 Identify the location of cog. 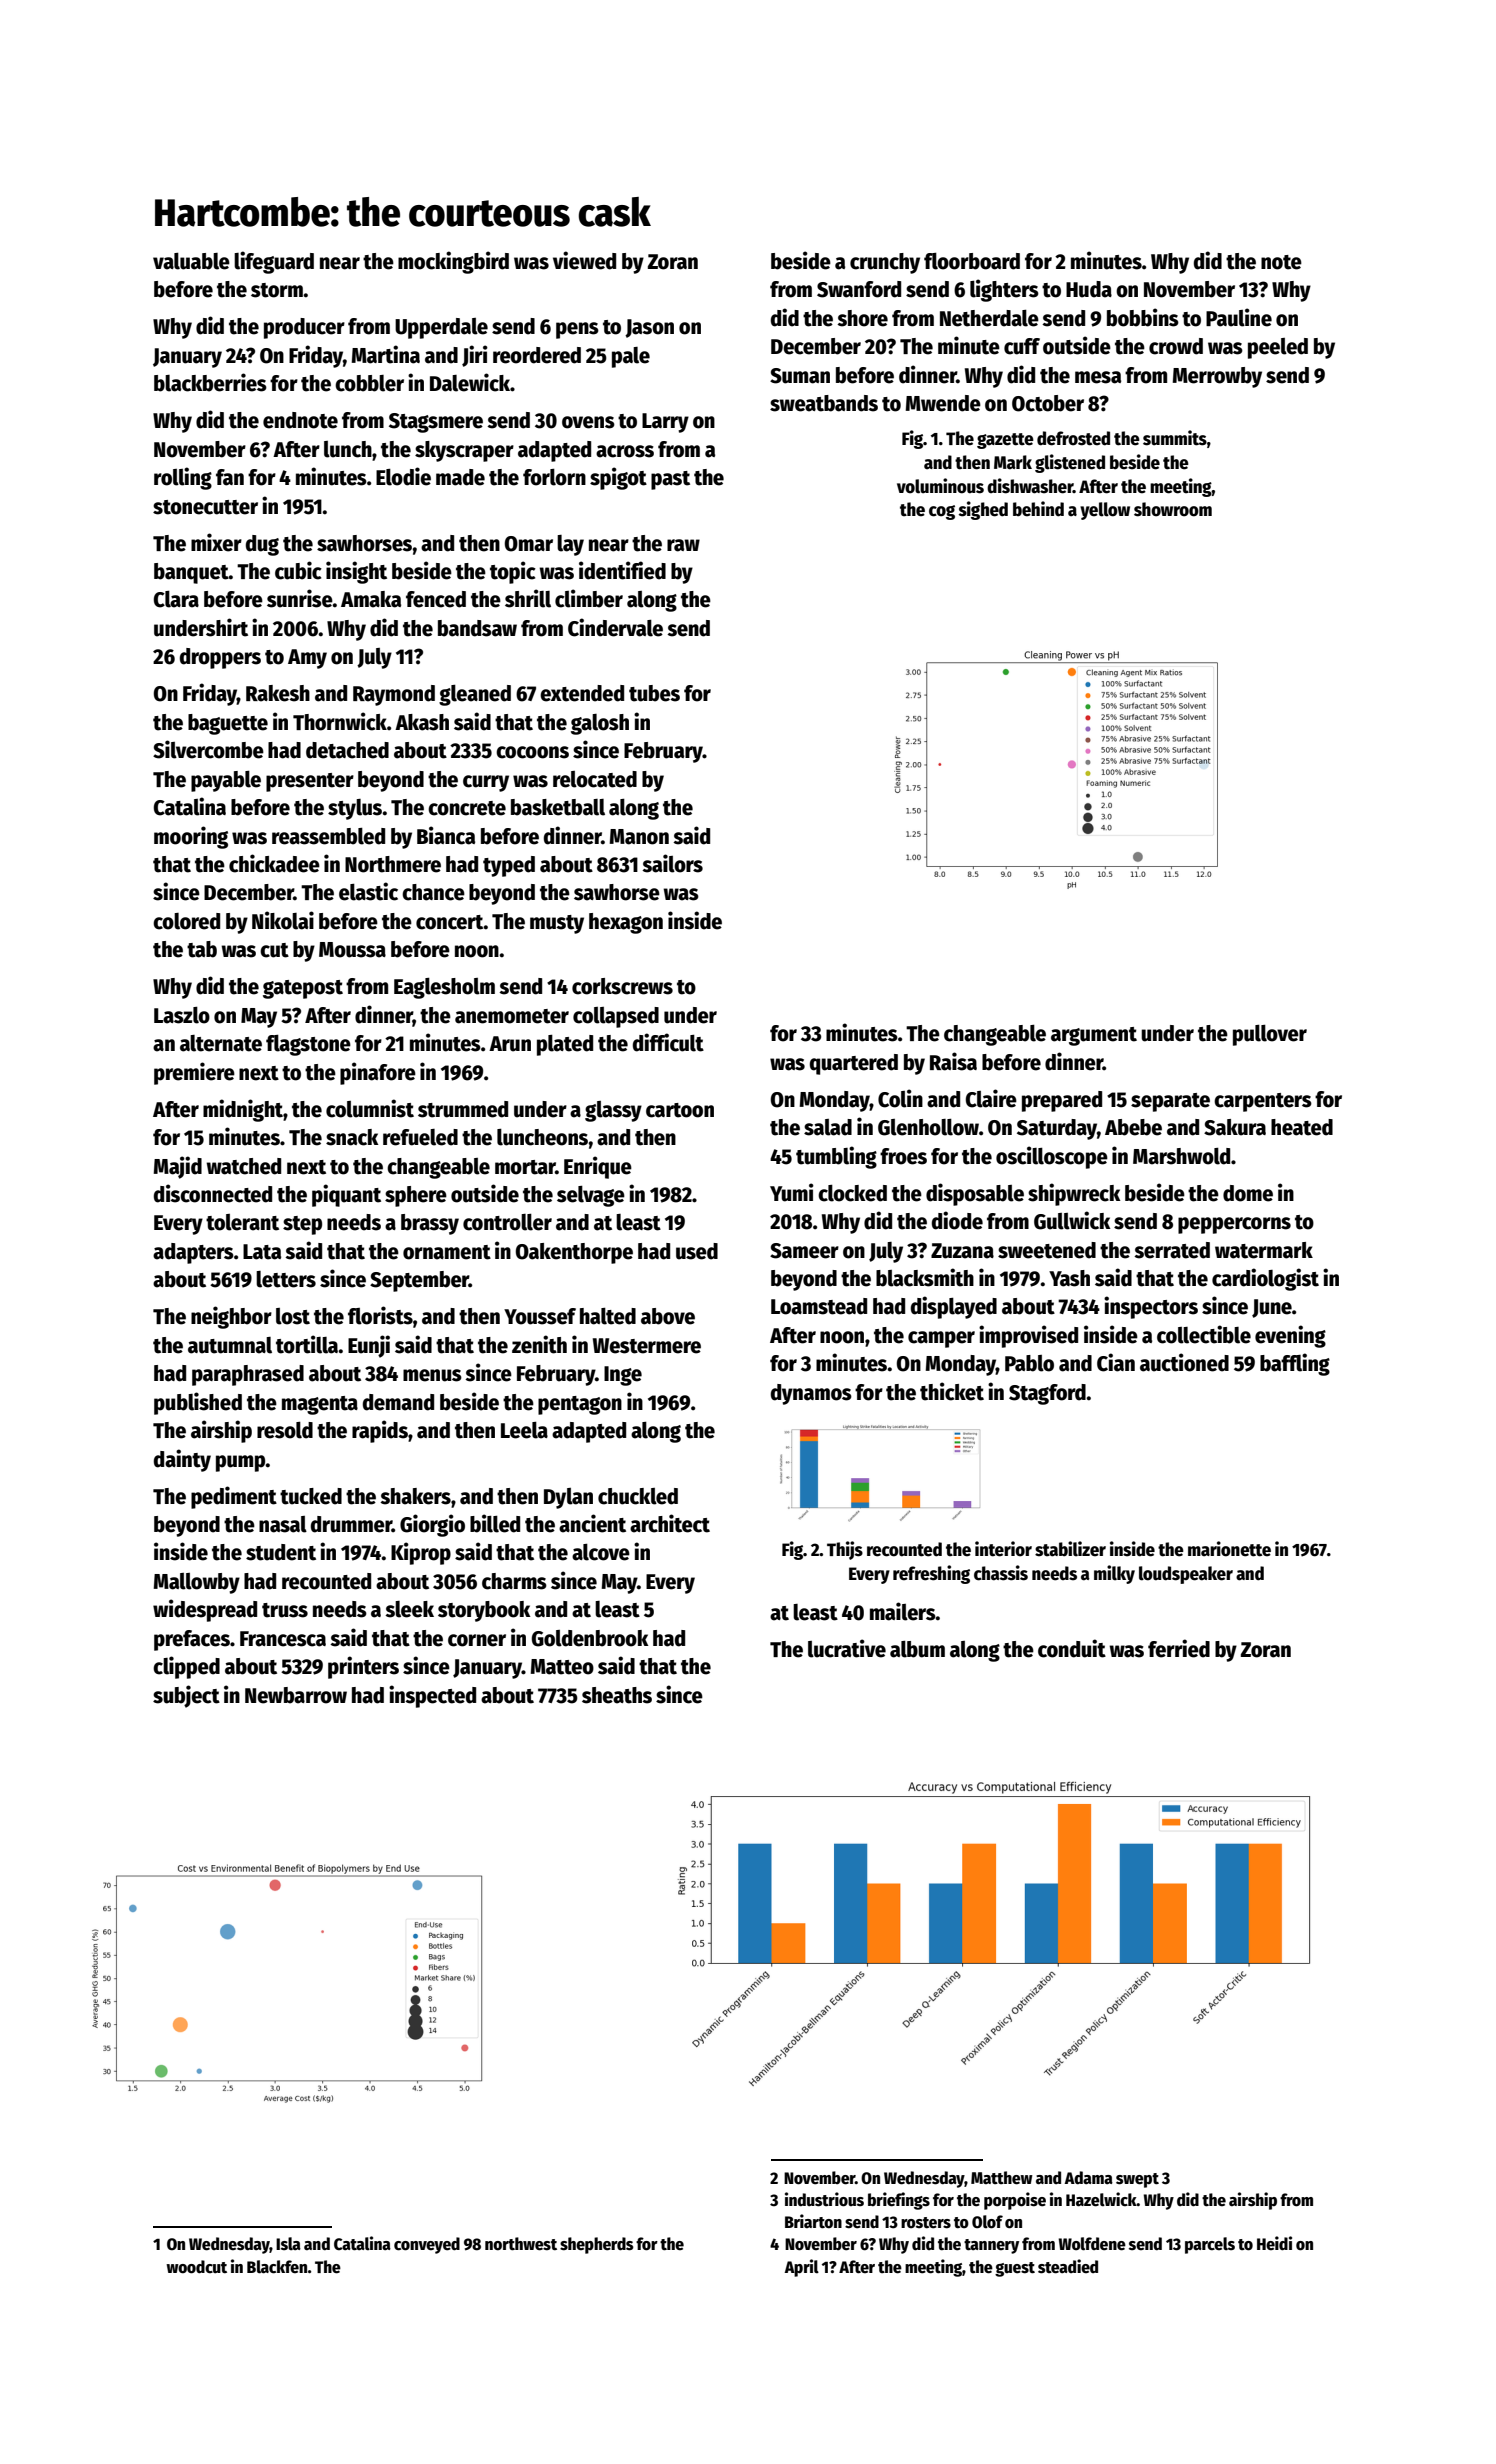
(942, 512).
